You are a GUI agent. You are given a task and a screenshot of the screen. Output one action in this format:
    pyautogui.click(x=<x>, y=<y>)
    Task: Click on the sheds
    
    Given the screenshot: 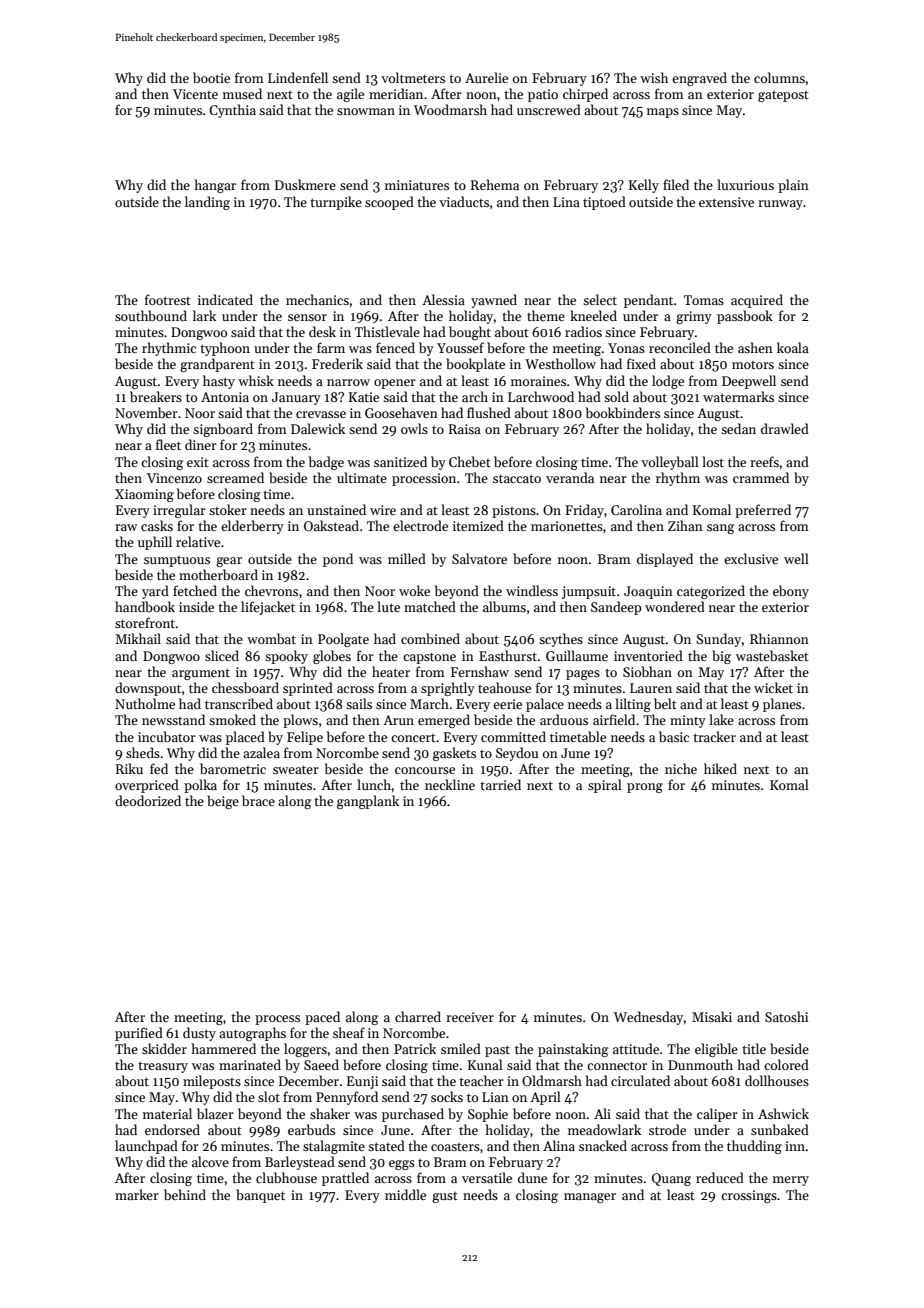 What is the action you would take?
    pyautogui.click(x=143, y=752)
